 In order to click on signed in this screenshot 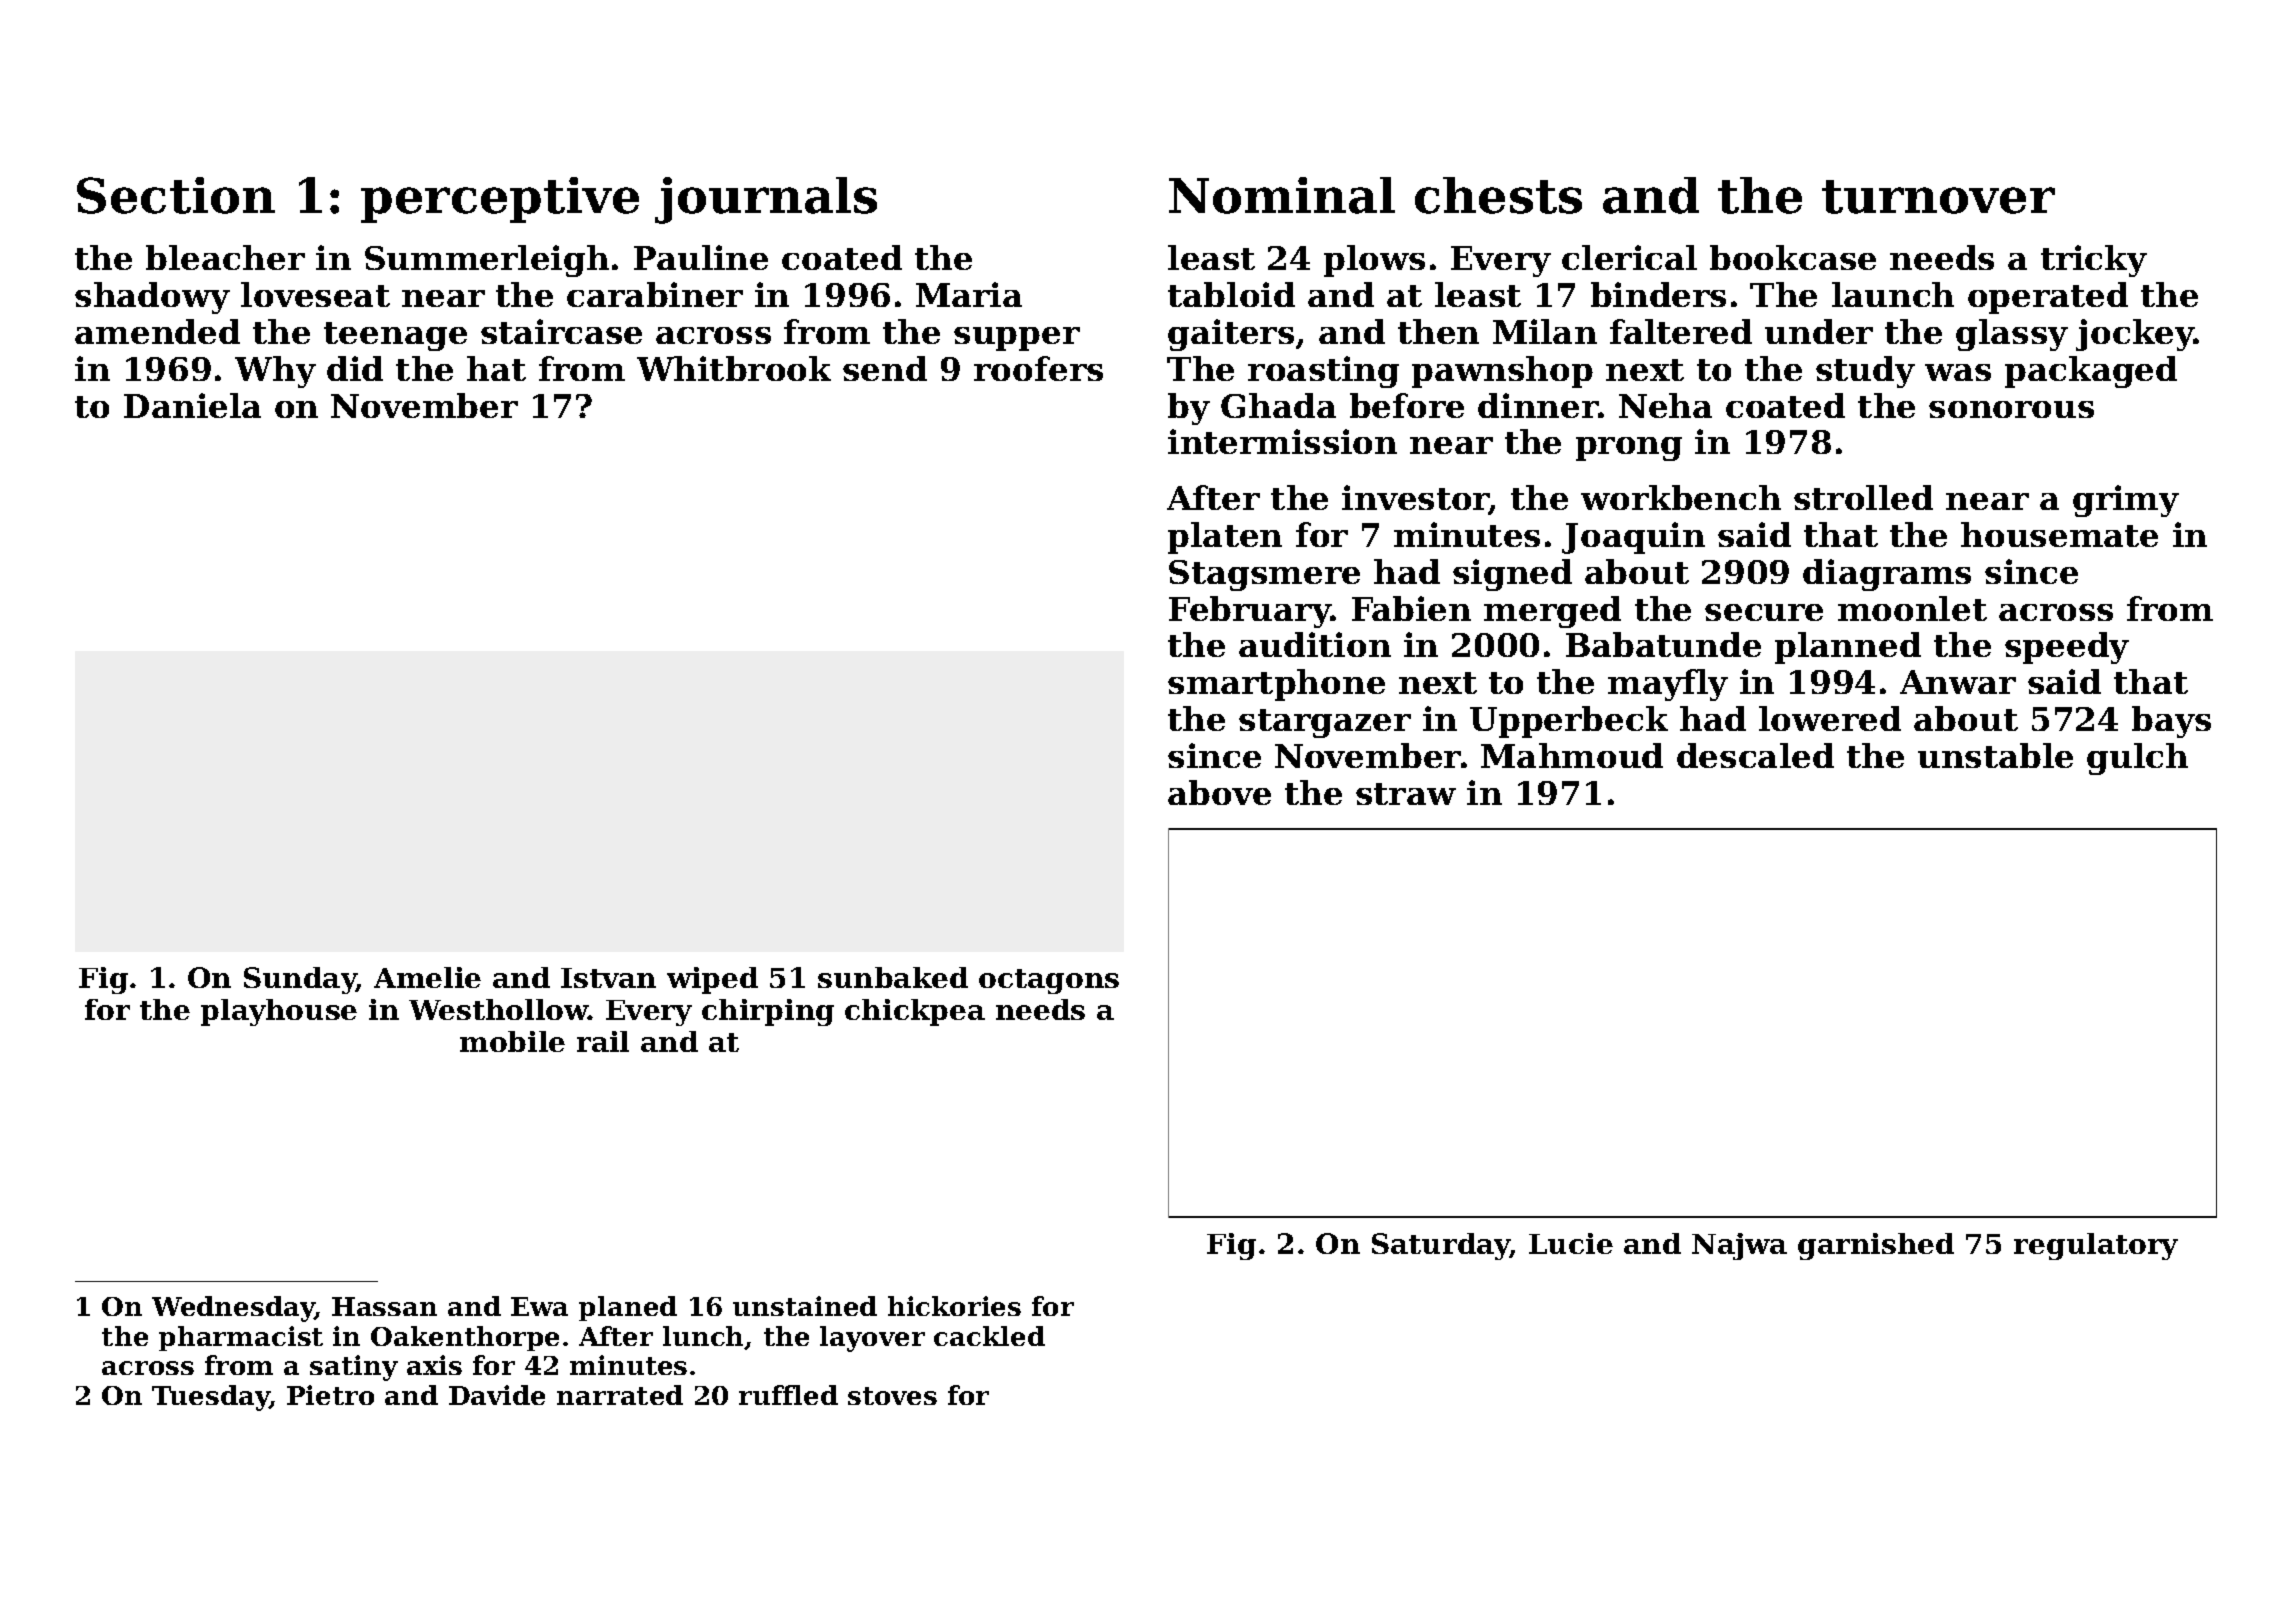, I will do `click(1512, 575)`.
